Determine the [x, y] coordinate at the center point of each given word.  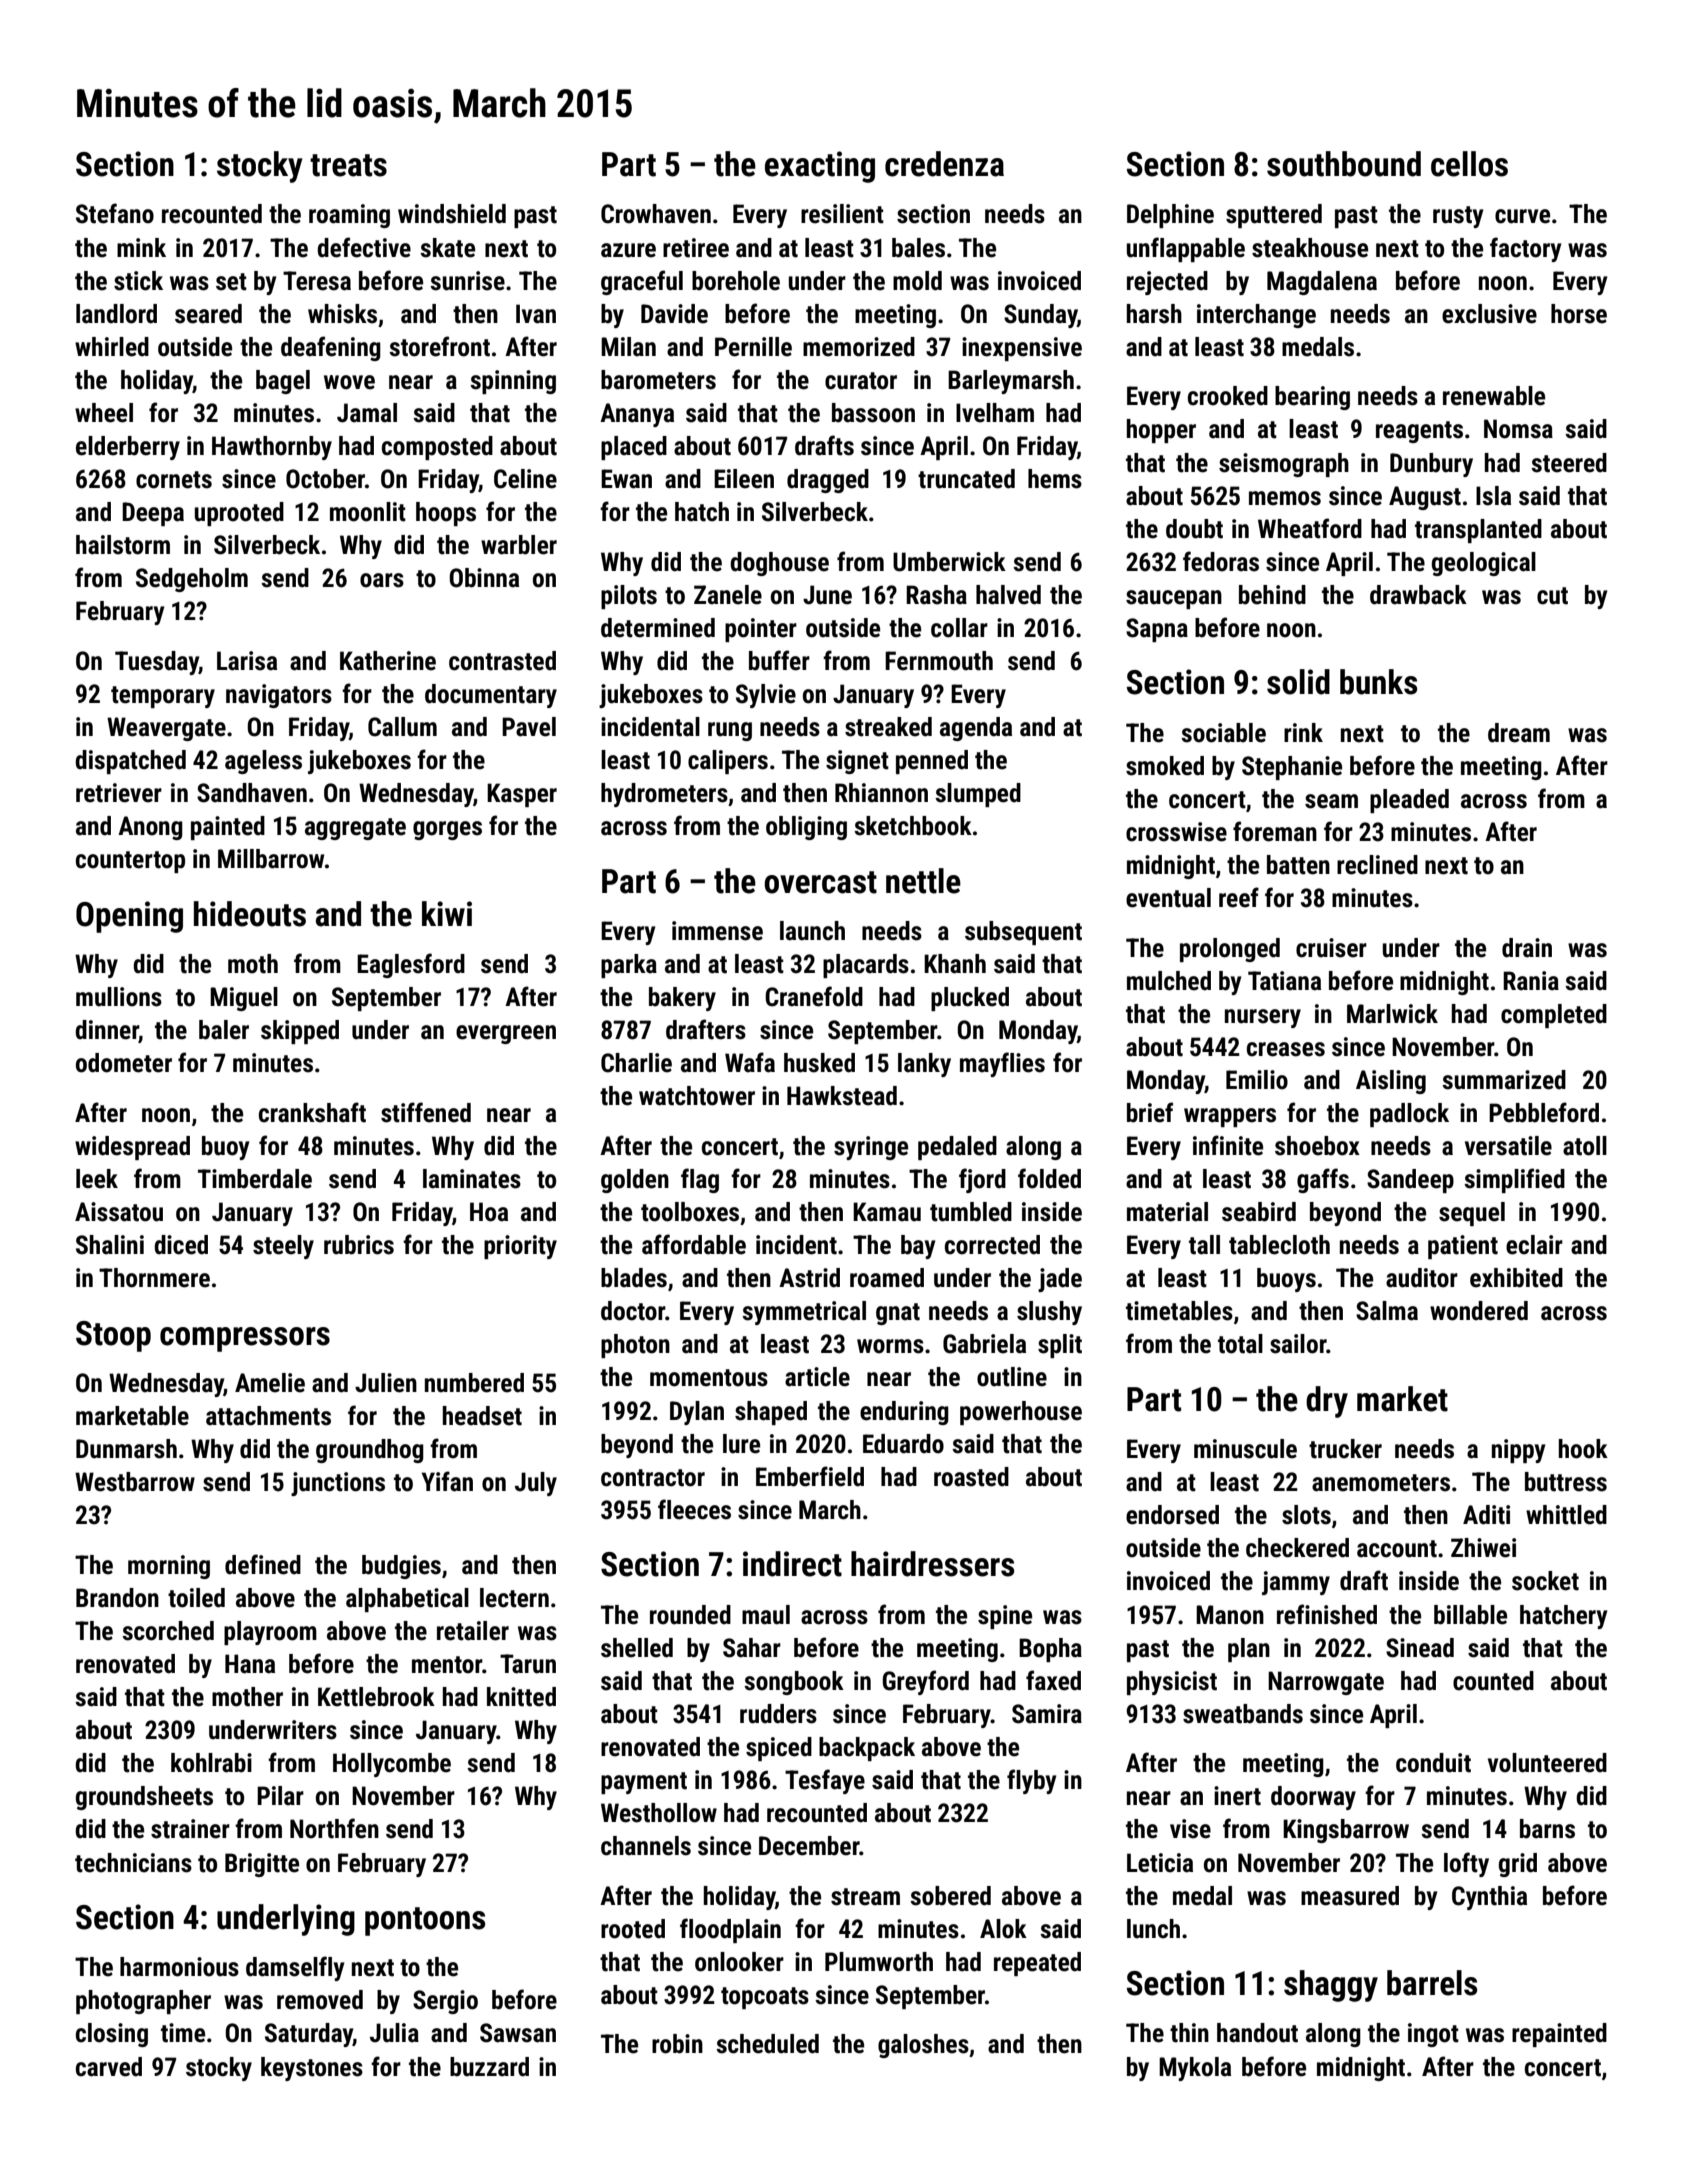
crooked [1228, 396]
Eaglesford [411, 965]
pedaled [957, 1148]
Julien [386, 1383]
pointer [761, 630]
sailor [1298, 1344]
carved [109, 2067]
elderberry [128, 448]
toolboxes [690, 1212]
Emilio [1257, 1080]
